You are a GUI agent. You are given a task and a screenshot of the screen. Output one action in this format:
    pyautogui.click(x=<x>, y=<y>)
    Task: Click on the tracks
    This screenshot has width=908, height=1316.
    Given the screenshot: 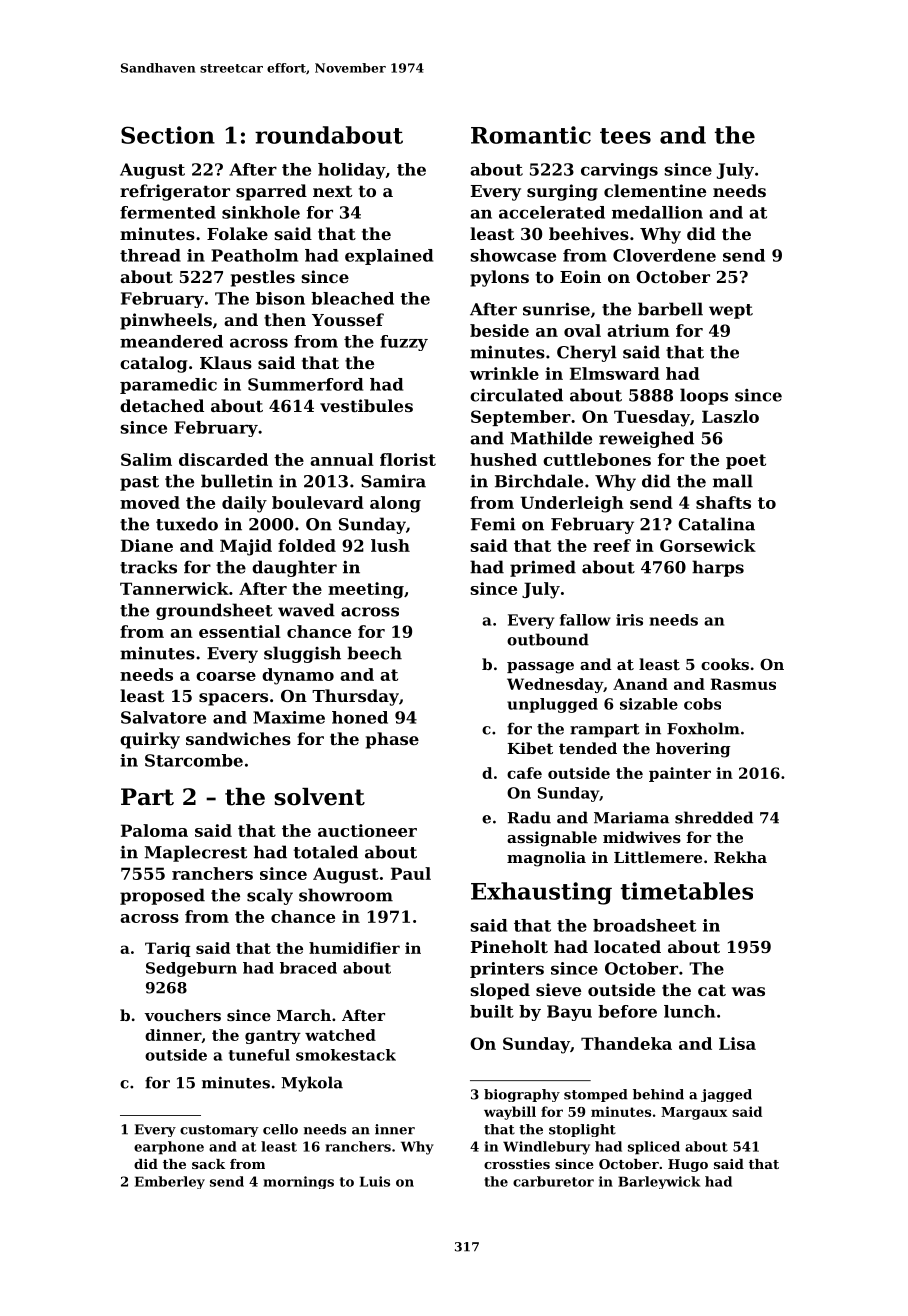 What is the action you would take?
    pyautogui.click(x=148, y=567)
